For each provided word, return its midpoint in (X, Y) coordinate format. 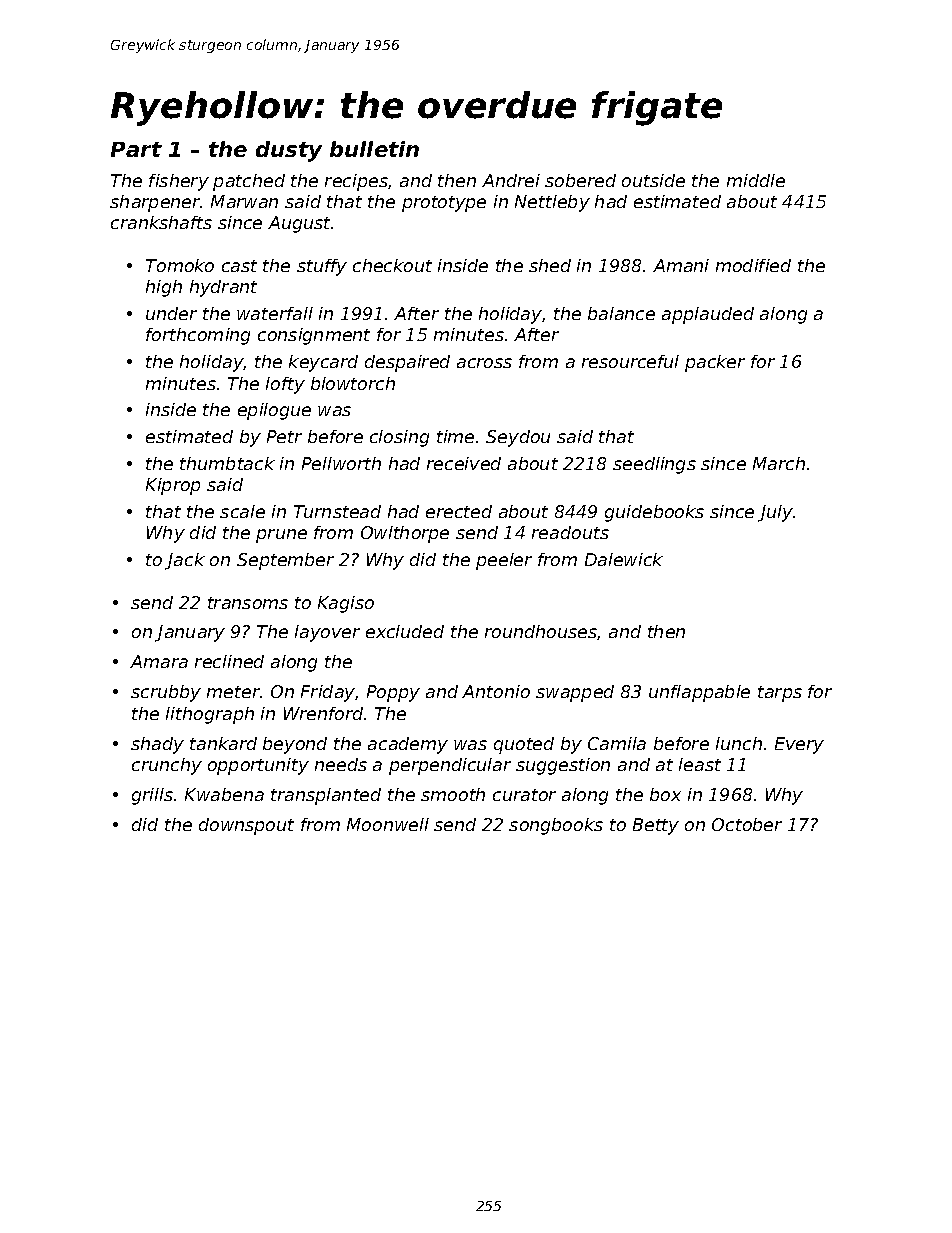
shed (550, 265)
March (779, 463)
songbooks (556, 826)
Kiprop (173, 486)
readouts (570, 532)
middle (756, 180)
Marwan (244, 201)
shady (157, 745)
